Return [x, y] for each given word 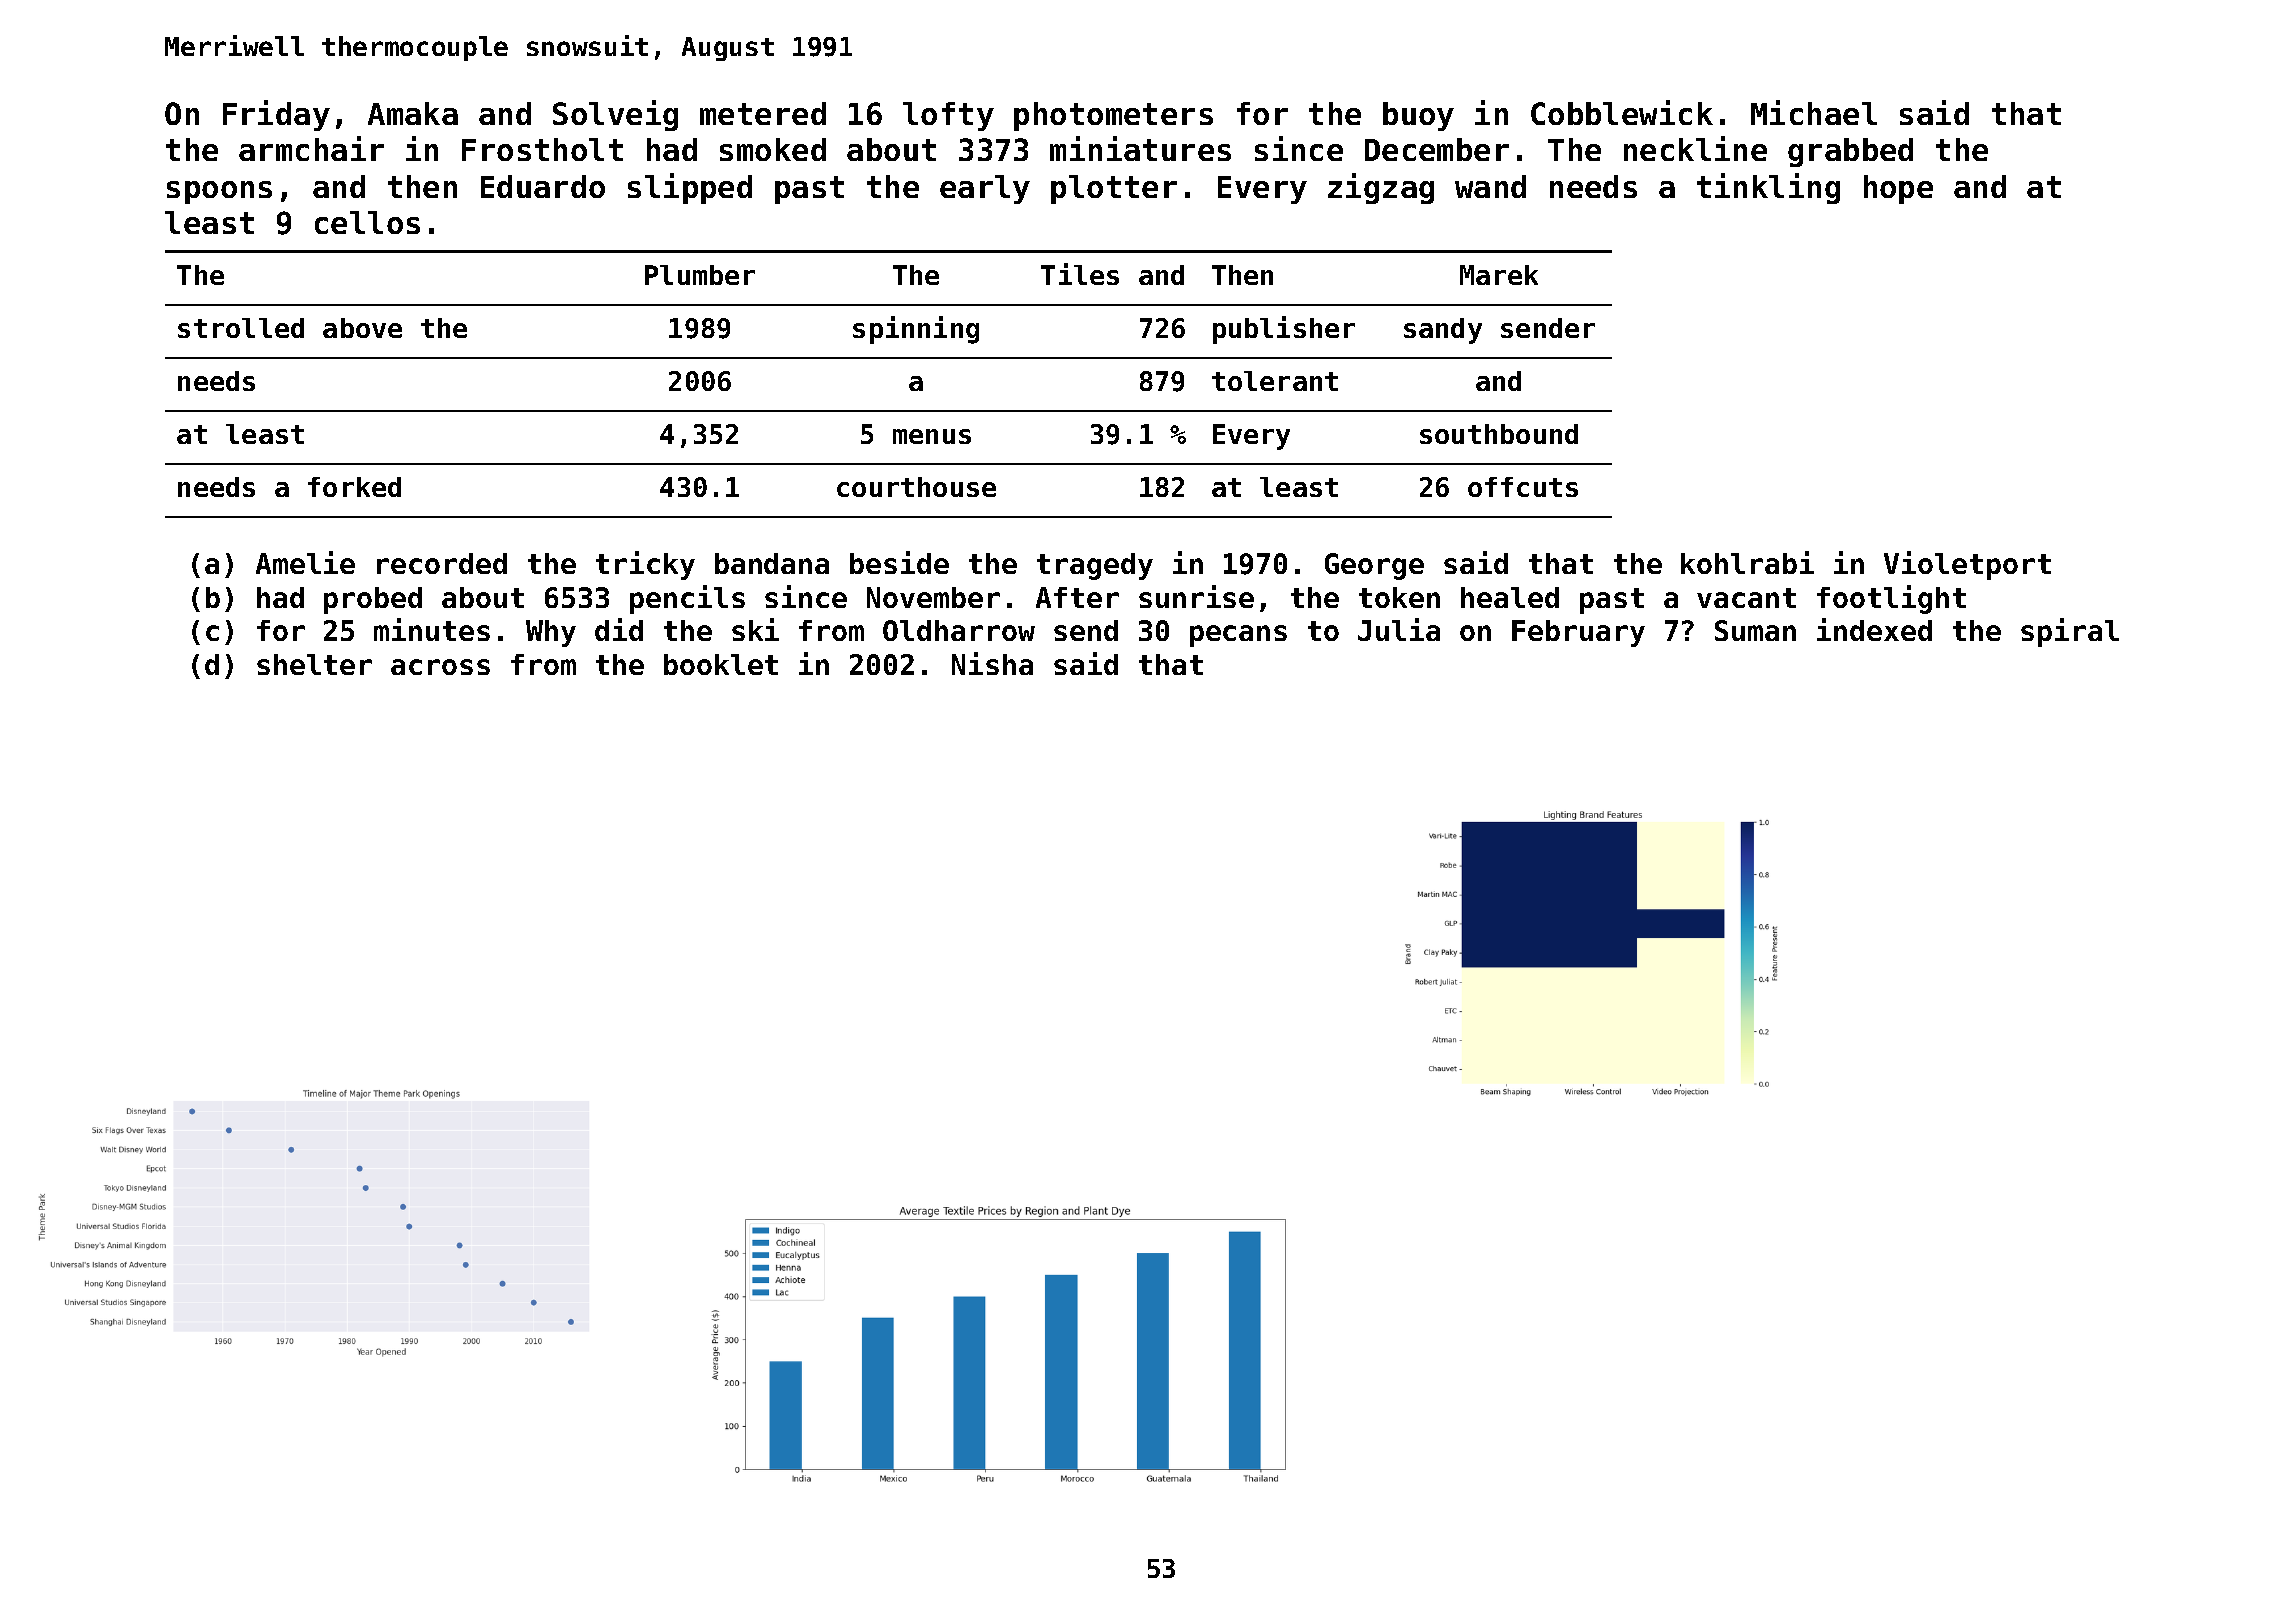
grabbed [1850, 152]
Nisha [992, 663]
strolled [241, 328]
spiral [2070, 632]
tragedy [1095, 566]
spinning [916, 330]
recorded [442, 563]
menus [932, 436]
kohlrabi [1747, 562]
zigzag [1381, 188]
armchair [311, 148]
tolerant [1275, 381]
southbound [1499, 434]
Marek [1499, 275]
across [440, 667]
